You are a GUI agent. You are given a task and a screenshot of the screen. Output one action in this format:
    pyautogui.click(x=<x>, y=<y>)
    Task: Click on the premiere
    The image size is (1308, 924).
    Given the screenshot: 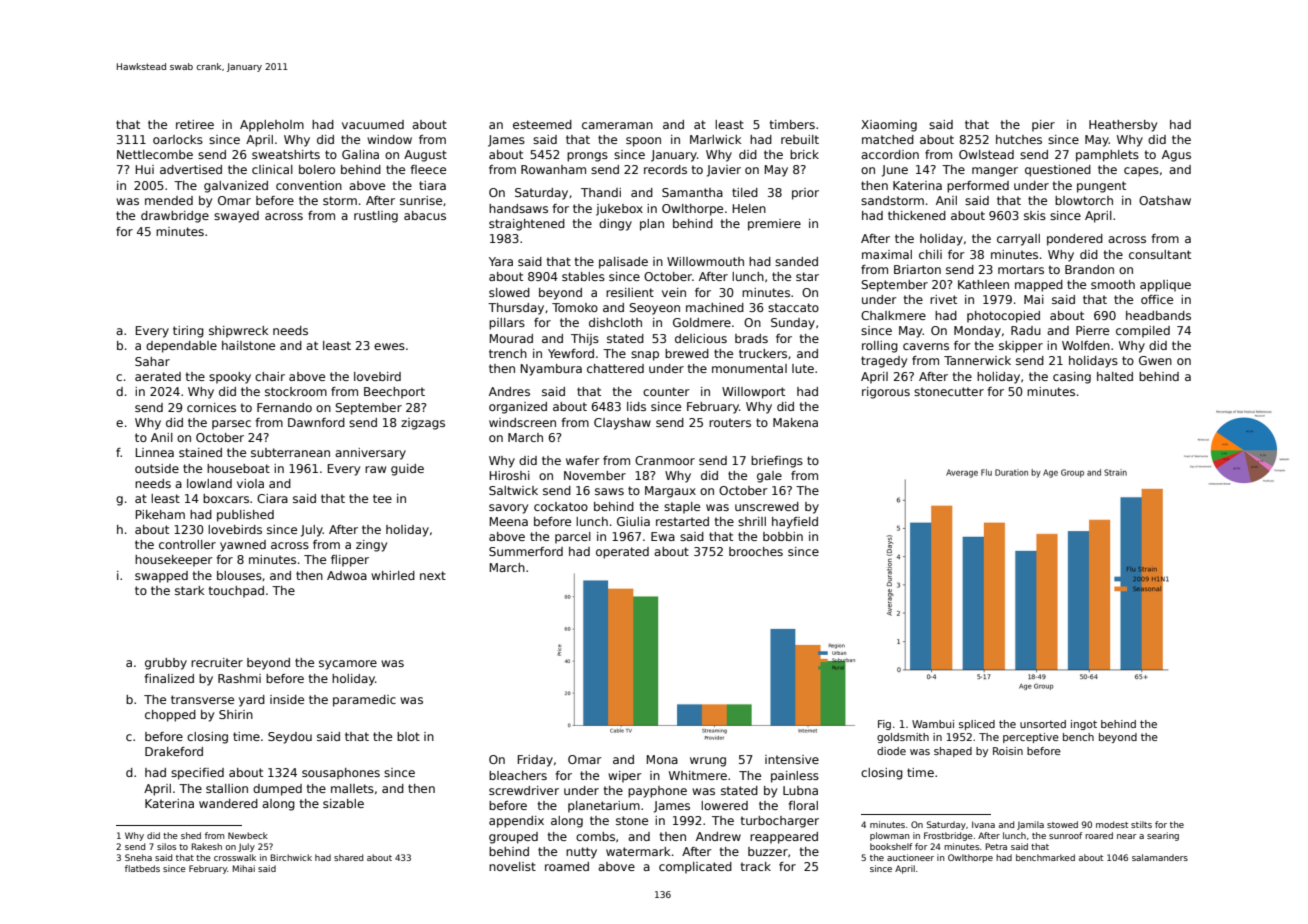 What is the action you would take?
    pyautogui.click(x=774, y=225)
